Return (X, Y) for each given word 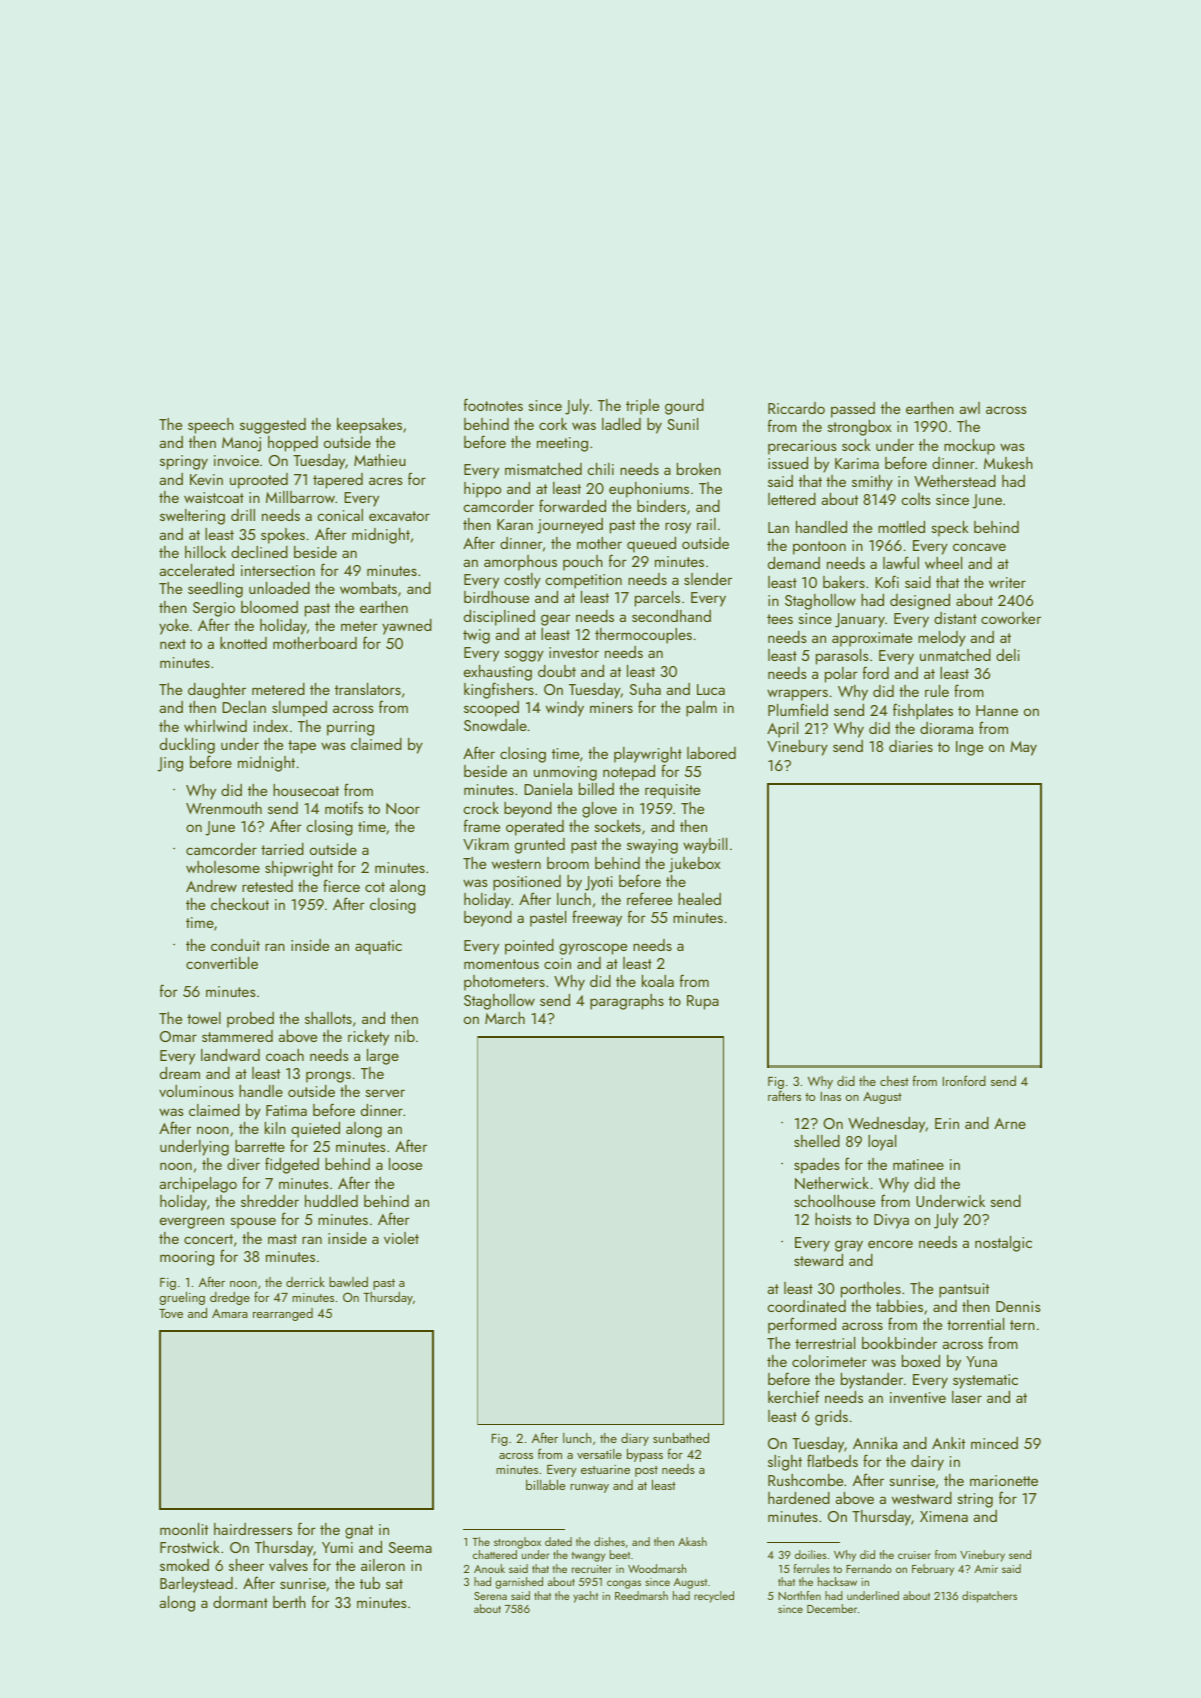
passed (853, 410)
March (505, 1018)
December (832, 1608)
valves (288, 1565)
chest (894, 1081)
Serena (490, 1596)
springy (184, 462)
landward (230, 1055)
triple (642, 407)
